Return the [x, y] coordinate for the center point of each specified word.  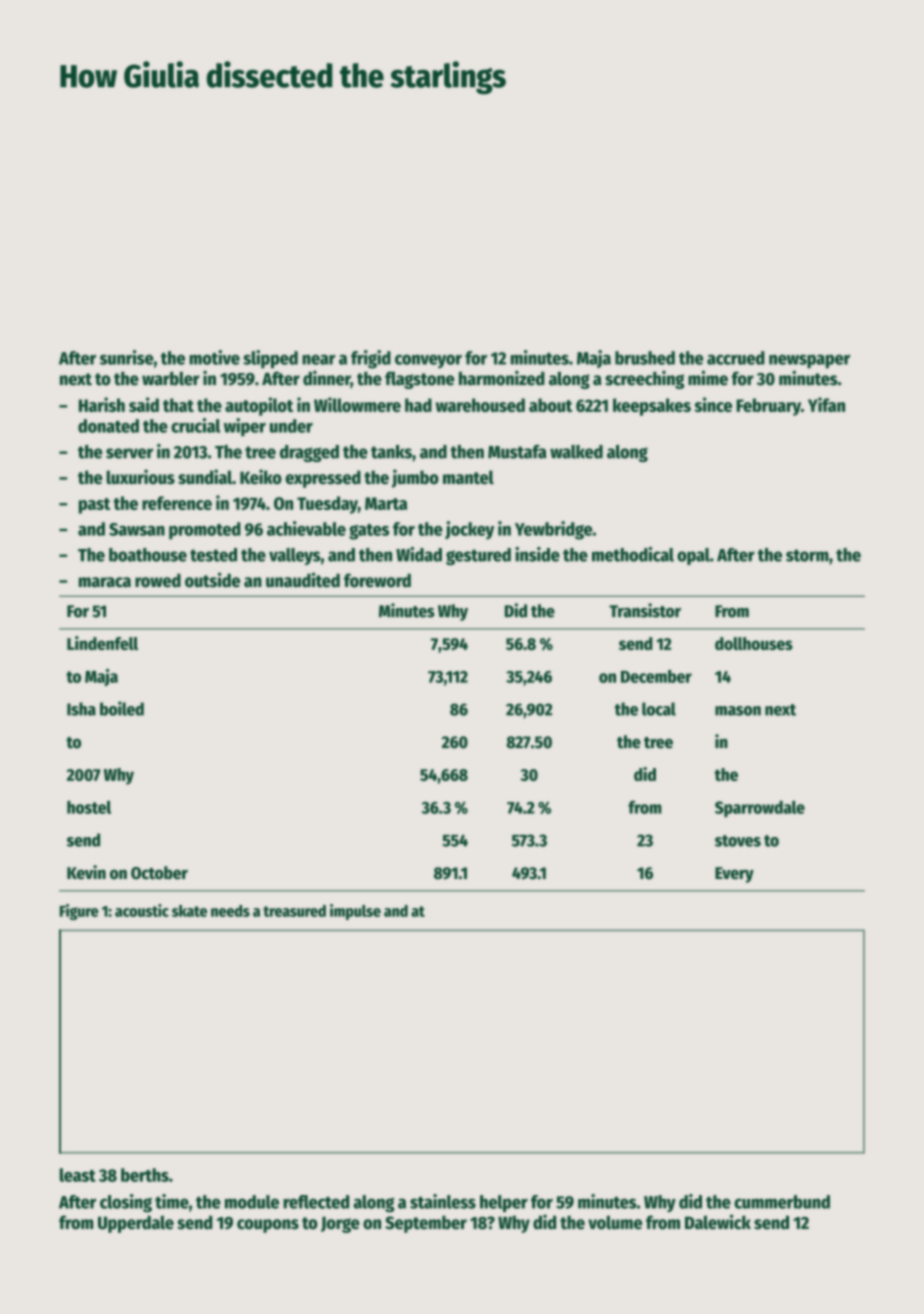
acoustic [142, 910]
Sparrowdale [760, 809]
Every [734, 875]
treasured [294, 911]
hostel [89, 807]
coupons [268, 1226]
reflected [316, 1202]
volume [615, 1222]
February [768, 407]
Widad [419, 554]
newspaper [809, 361]
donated [108, 426]
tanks [391, 452]
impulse [355, 912]
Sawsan [137, 529]
